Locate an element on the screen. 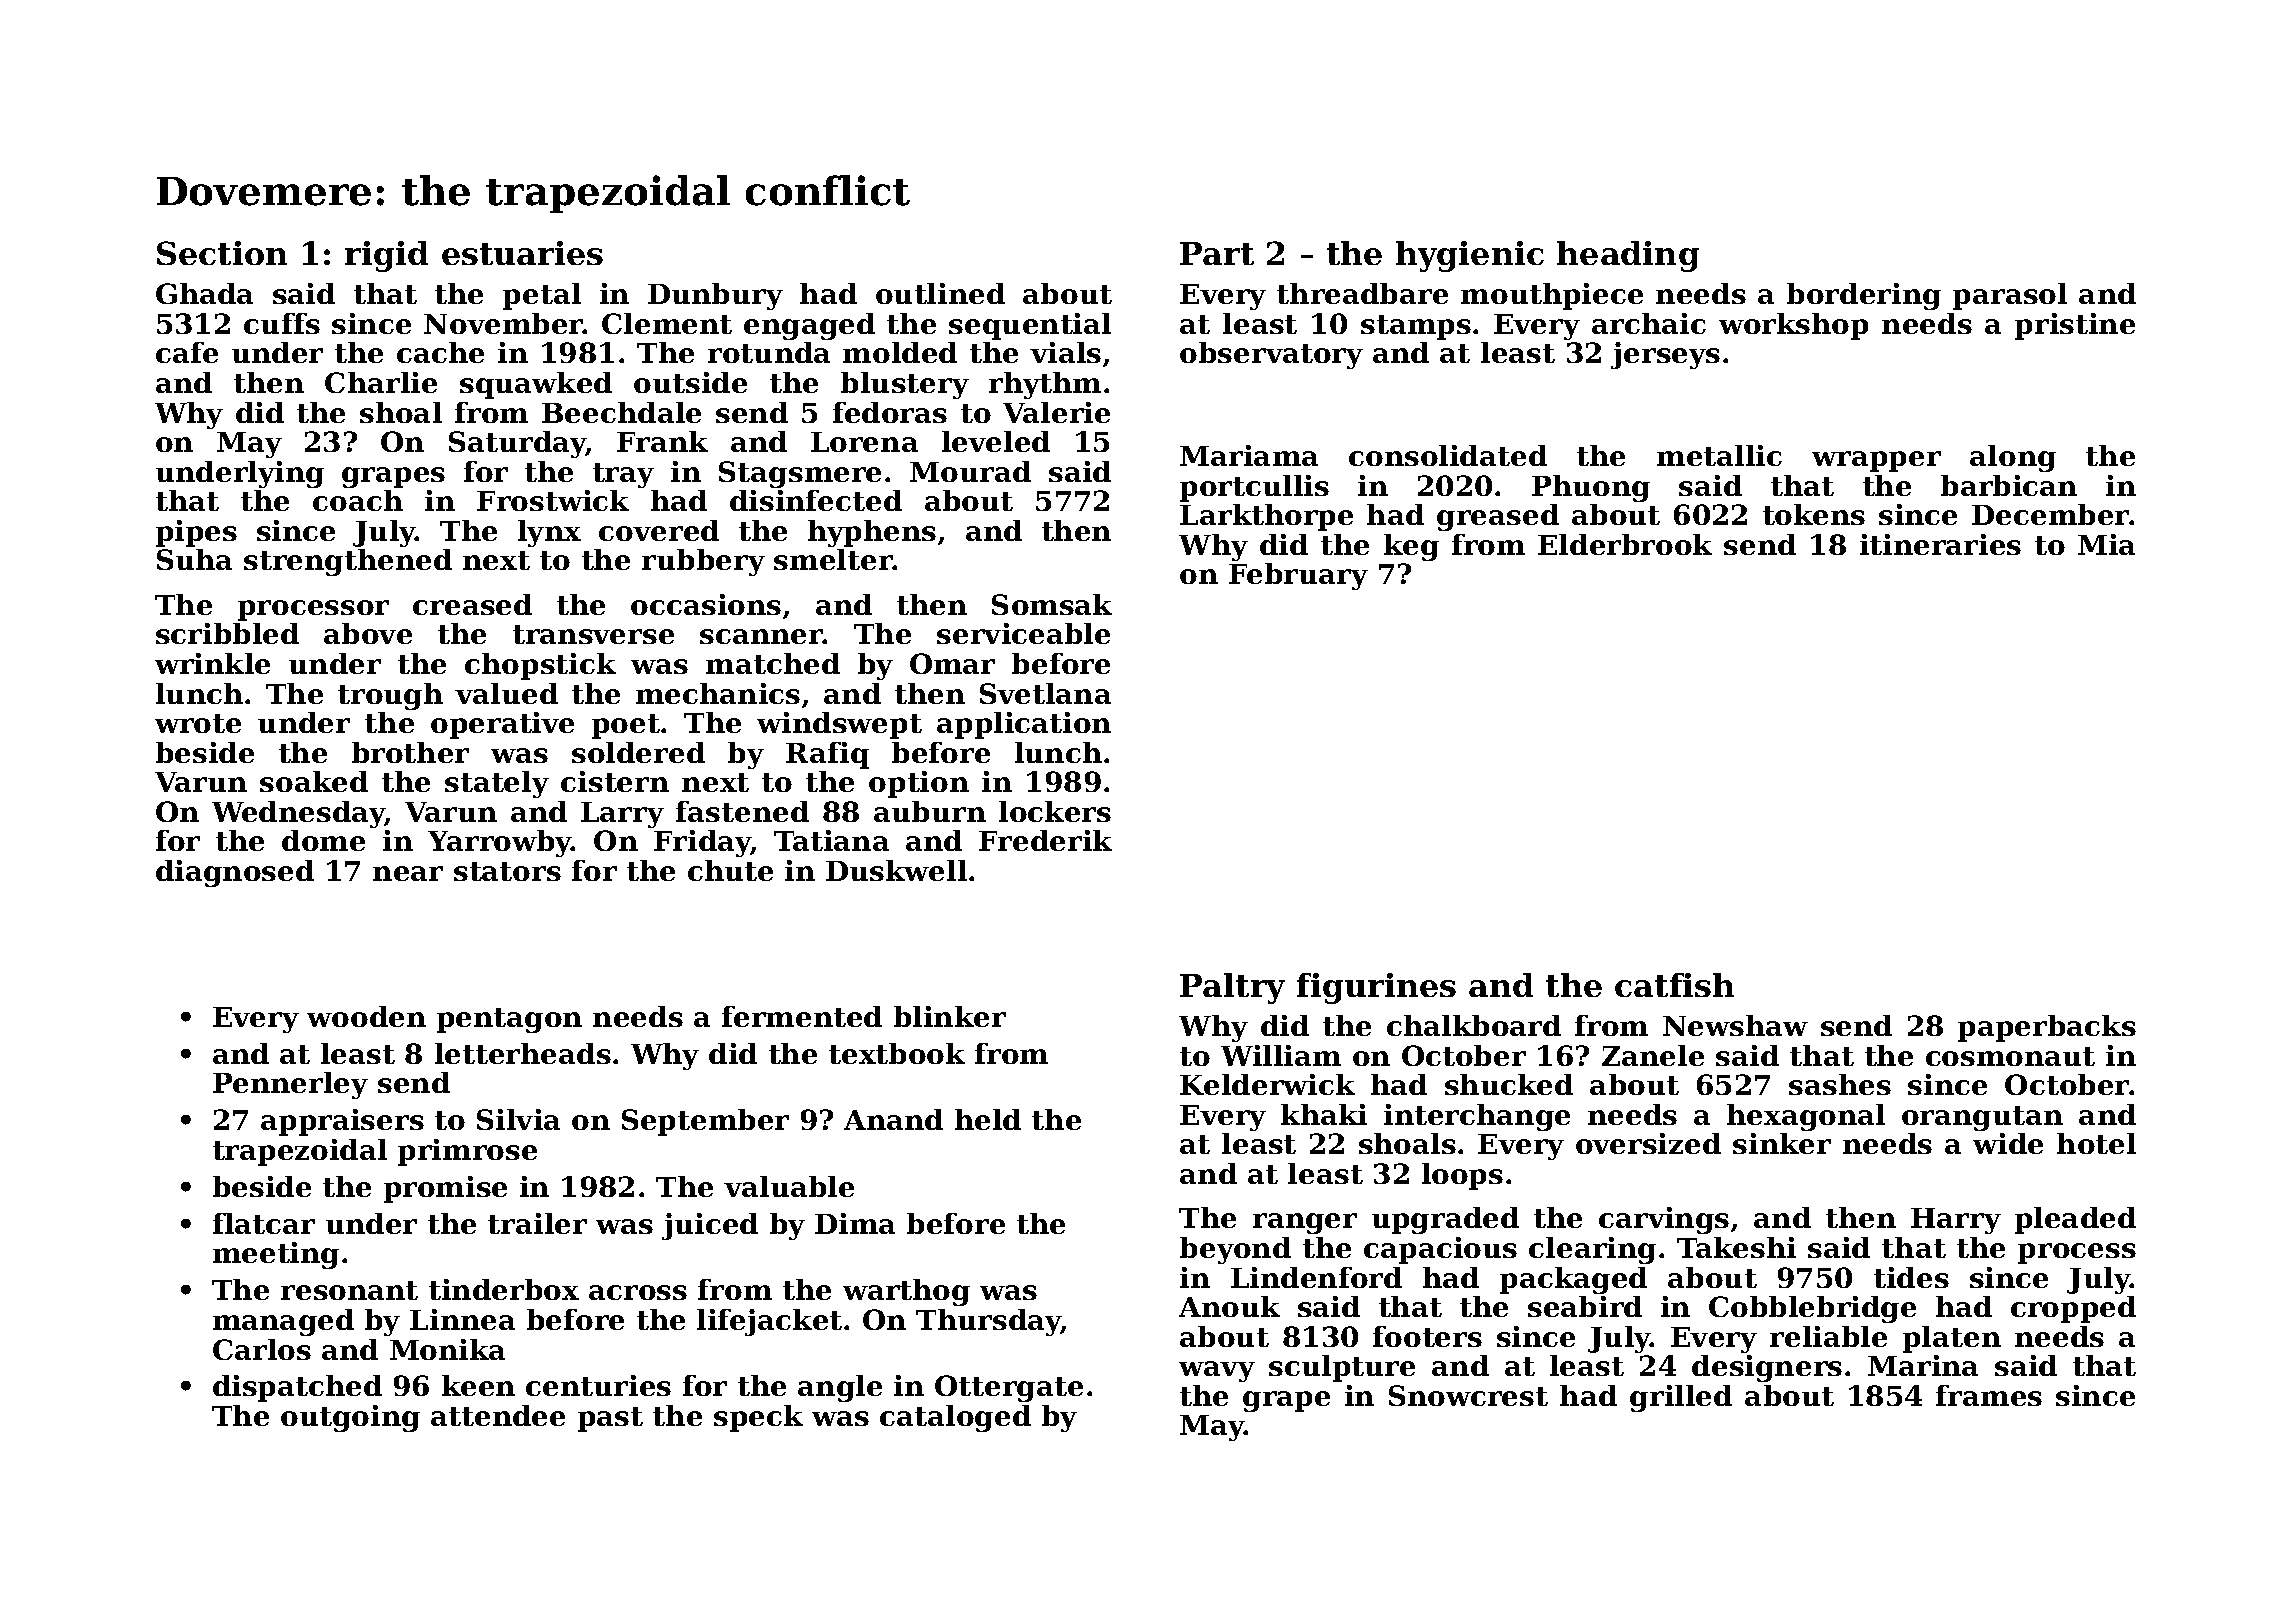 This screenshot has width=2292, height=1620. Carlos is located at coordinates (262, 1349).
